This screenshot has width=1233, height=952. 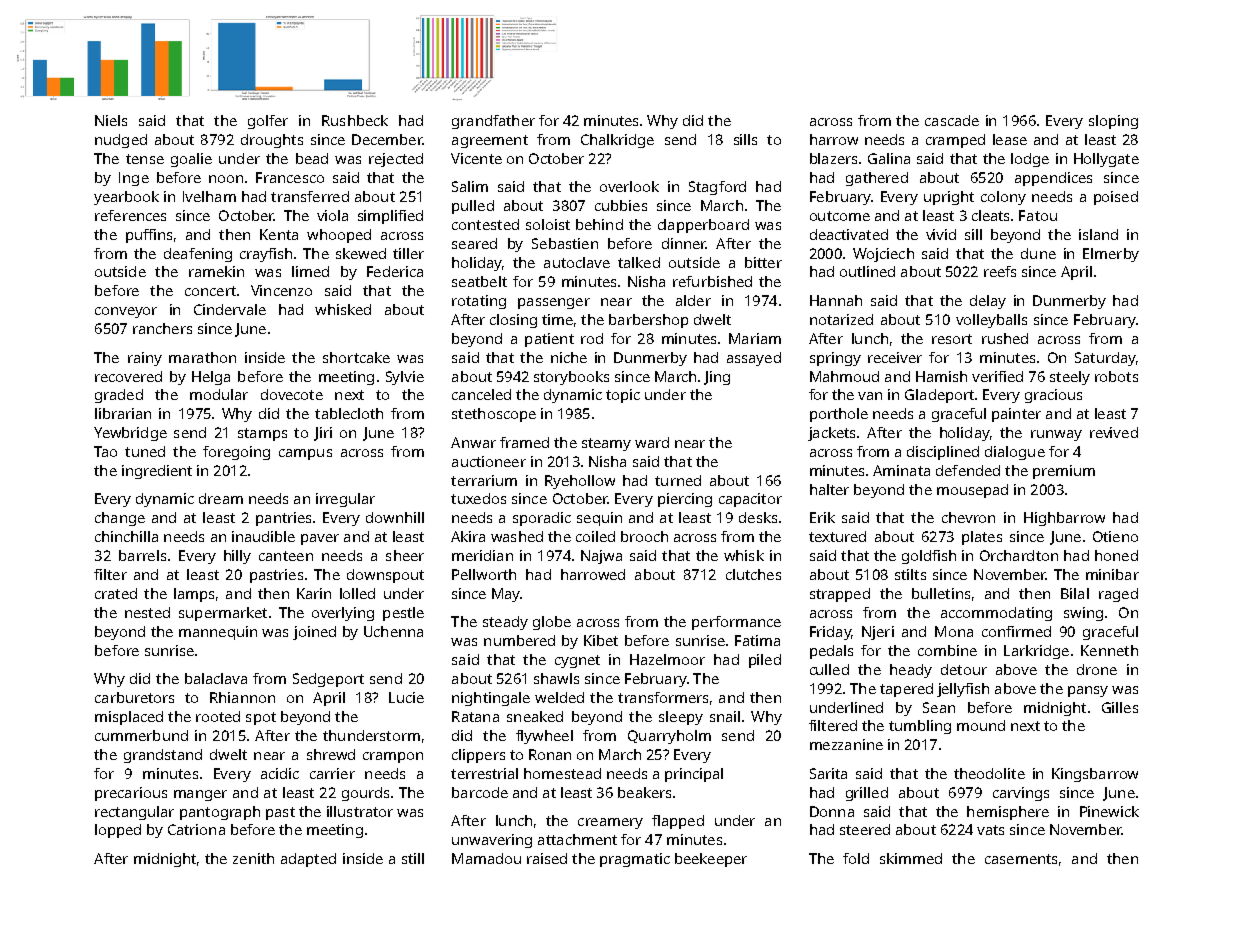 What do you see at coordinates (1064, 519) in the screenshot?
I see `Highbarrow` at bounding box center [1064, 519].
